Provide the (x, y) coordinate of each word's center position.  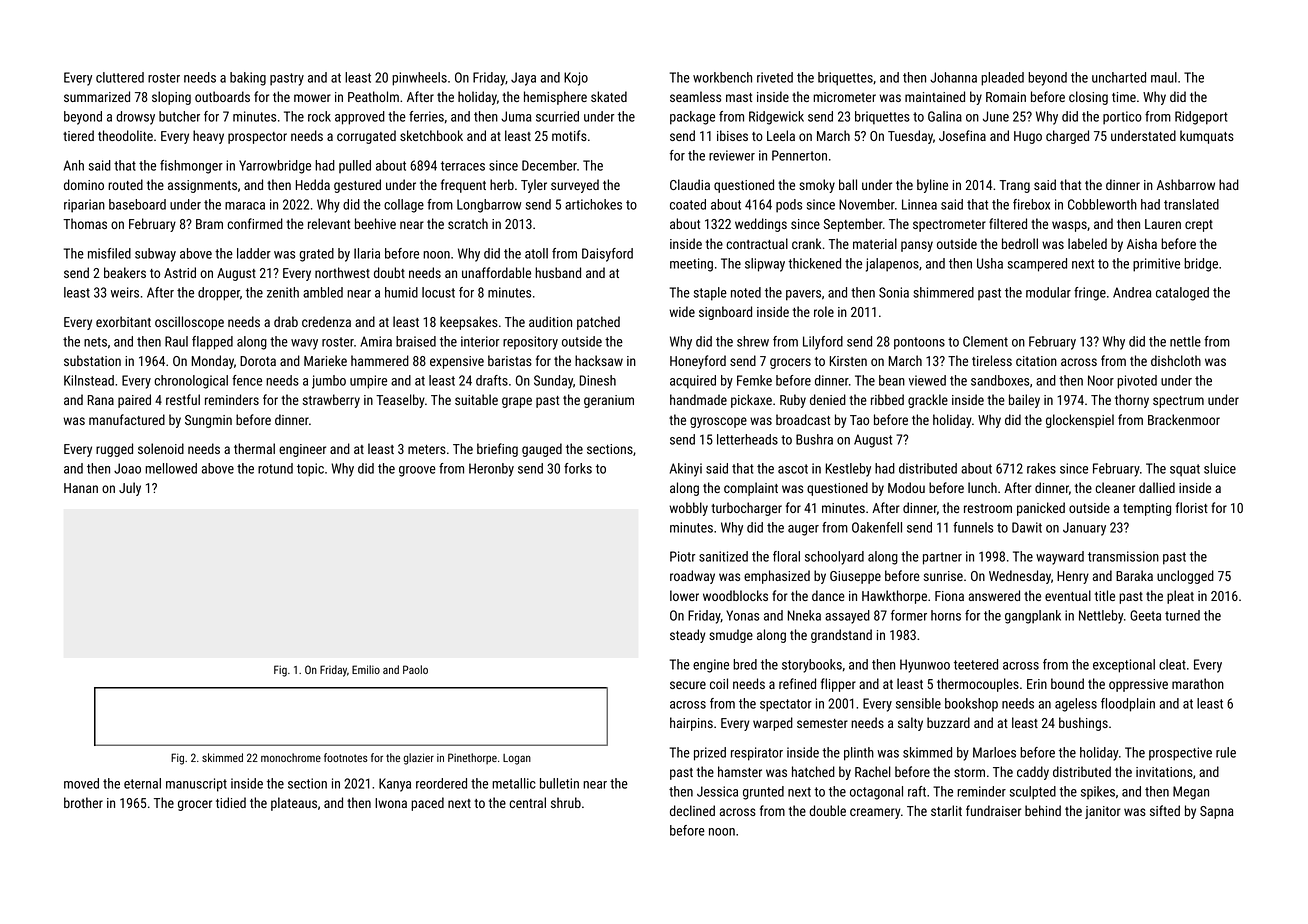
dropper (219, 294)
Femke (754, 380)
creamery (875, 813)
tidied (231, 802)
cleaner (1115, 487)
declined (692, 810)
